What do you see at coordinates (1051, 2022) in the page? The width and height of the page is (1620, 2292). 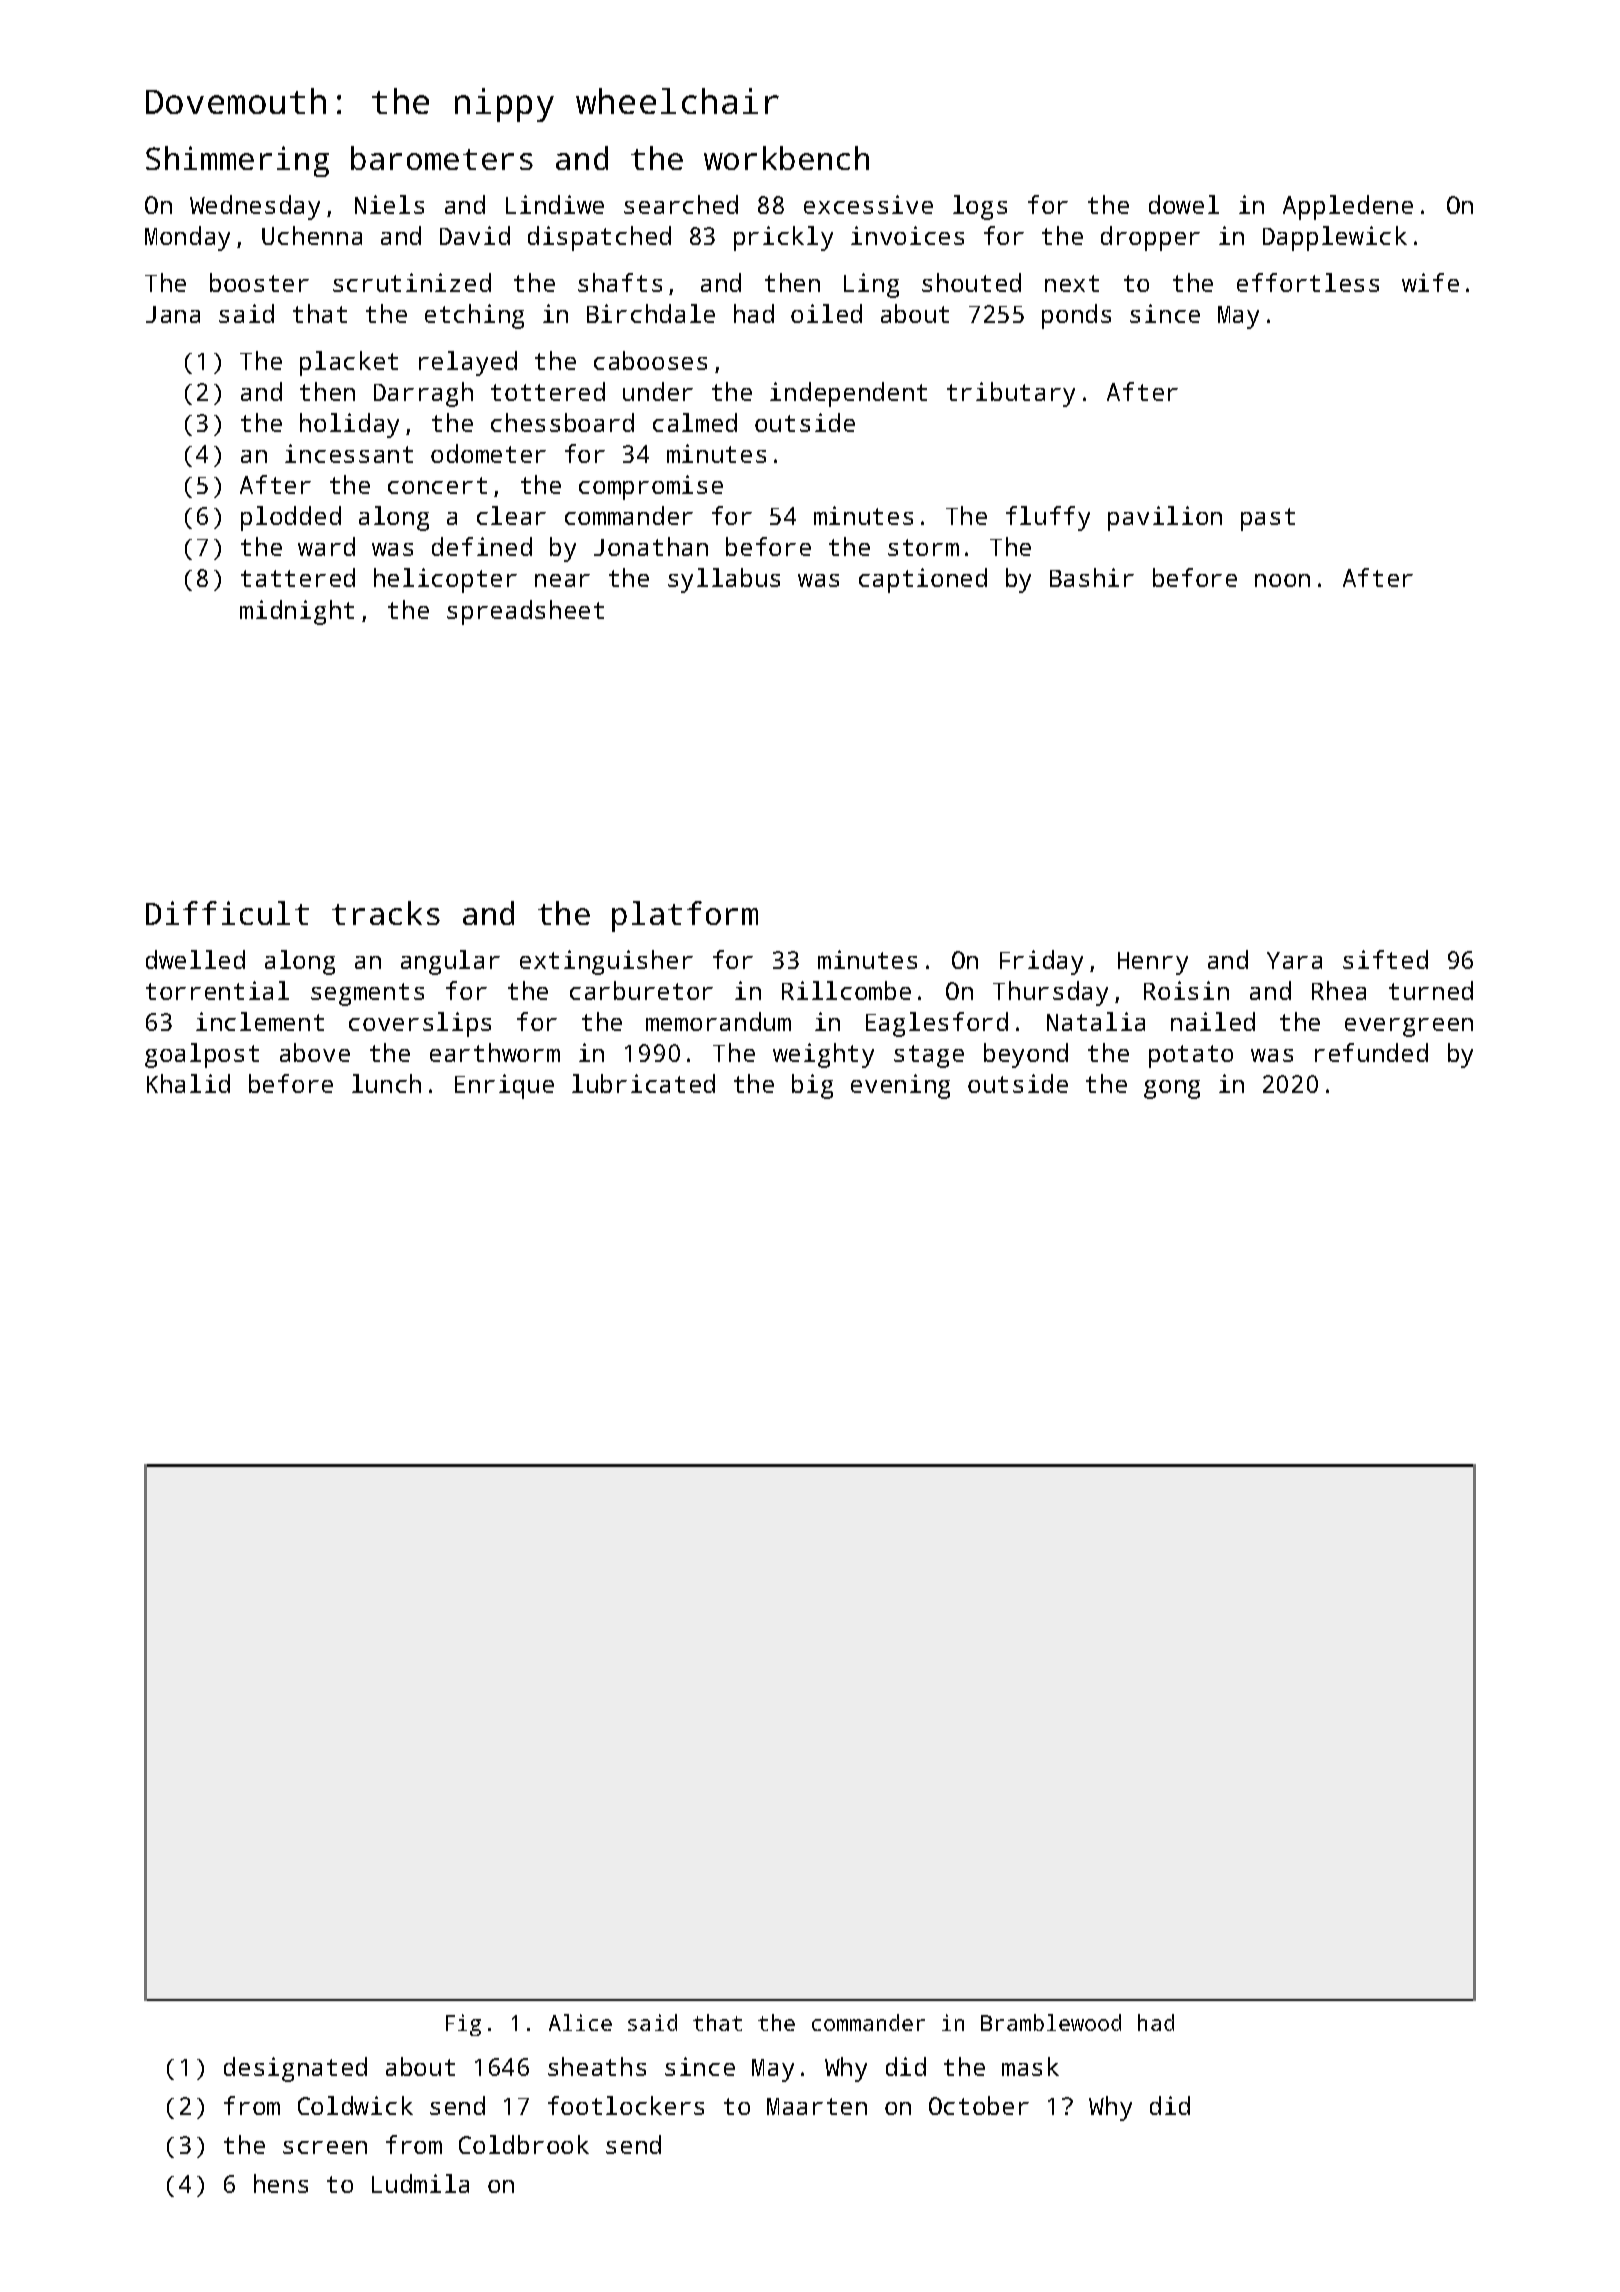 I see `Bramblewood` at bounding box center [1051, 2022].
